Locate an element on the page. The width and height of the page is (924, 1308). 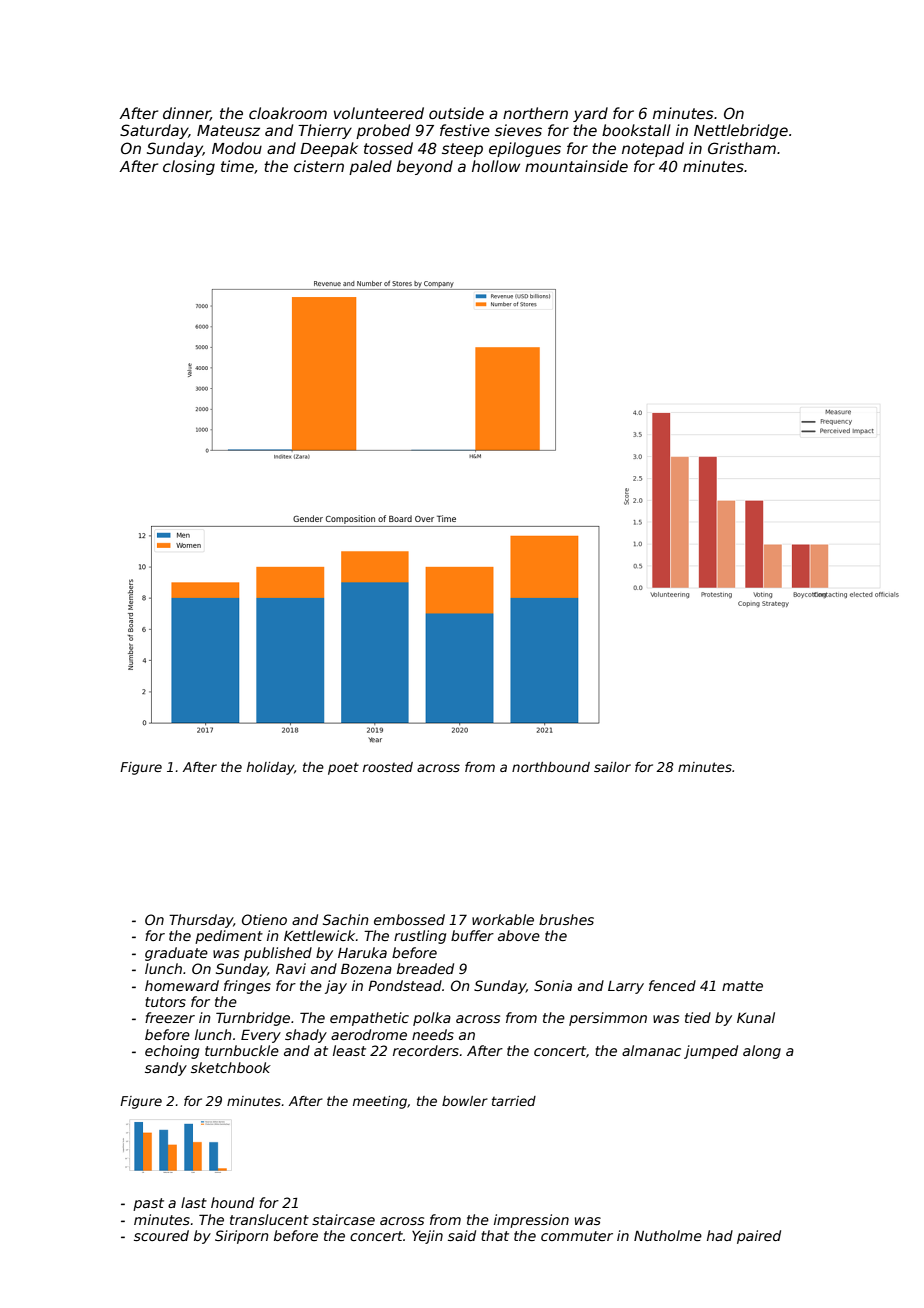
poet is located at coordinates (343, 768).
